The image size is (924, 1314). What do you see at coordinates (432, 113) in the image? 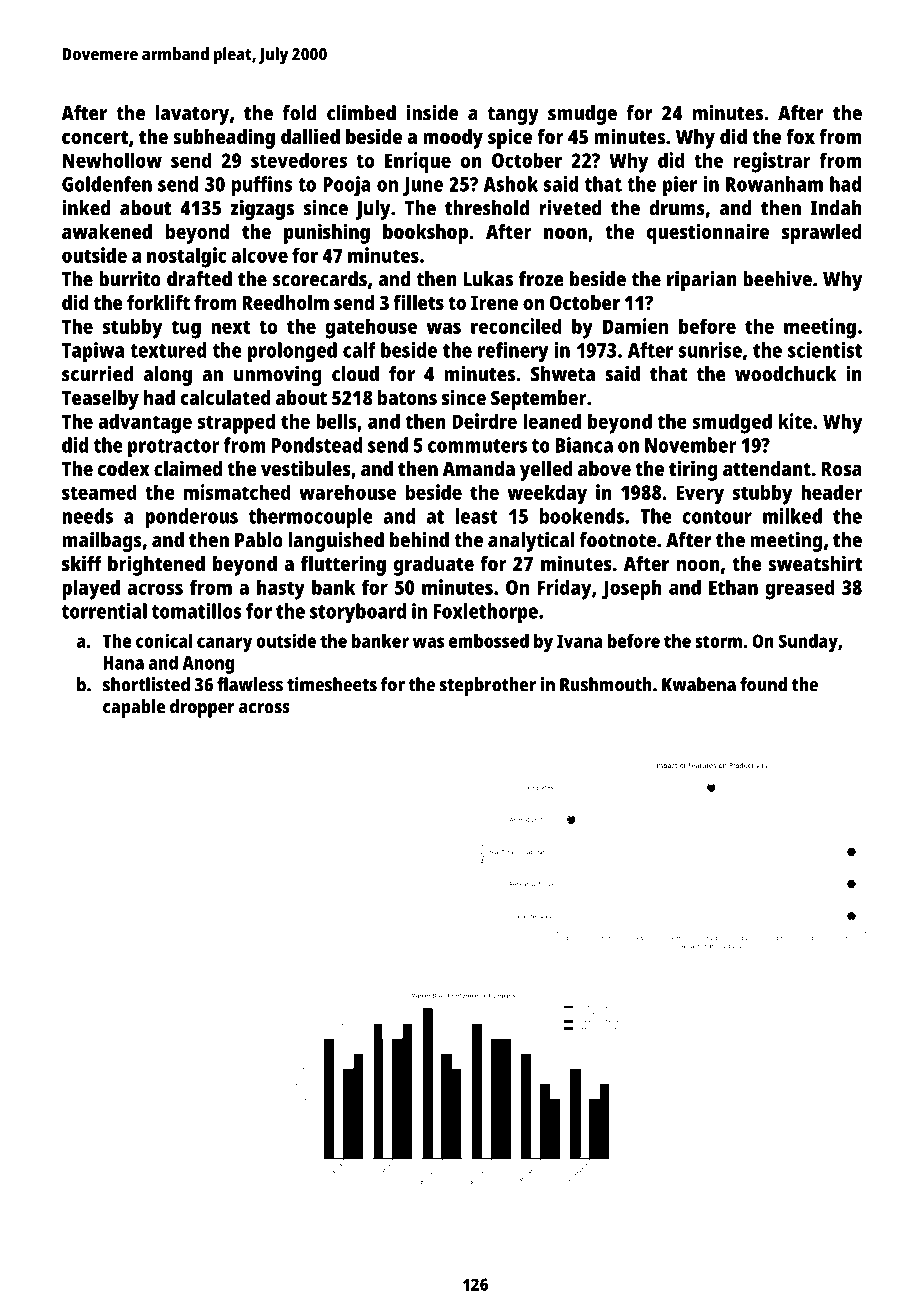
I see `inside` at bounding box center [432, 113].
